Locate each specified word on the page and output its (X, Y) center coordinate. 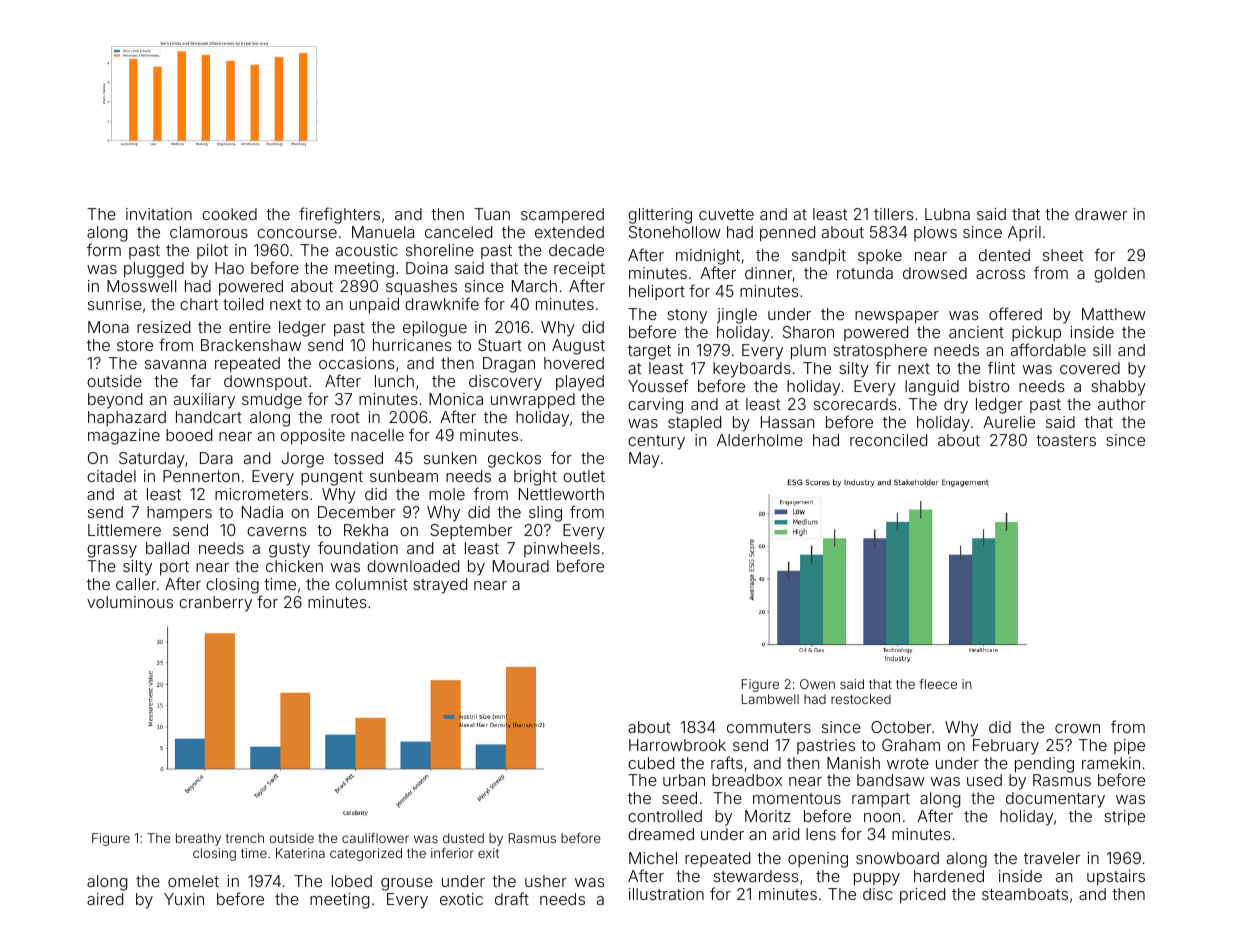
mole (447, 494)
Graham (911, 745)
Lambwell (770, 699)
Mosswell (141, 286)
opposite (313, 437)
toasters (1066, 440)
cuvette (726, 214)
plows (935, 233)
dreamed (661, 834)
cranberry (215, 604)
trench (245, 838)
